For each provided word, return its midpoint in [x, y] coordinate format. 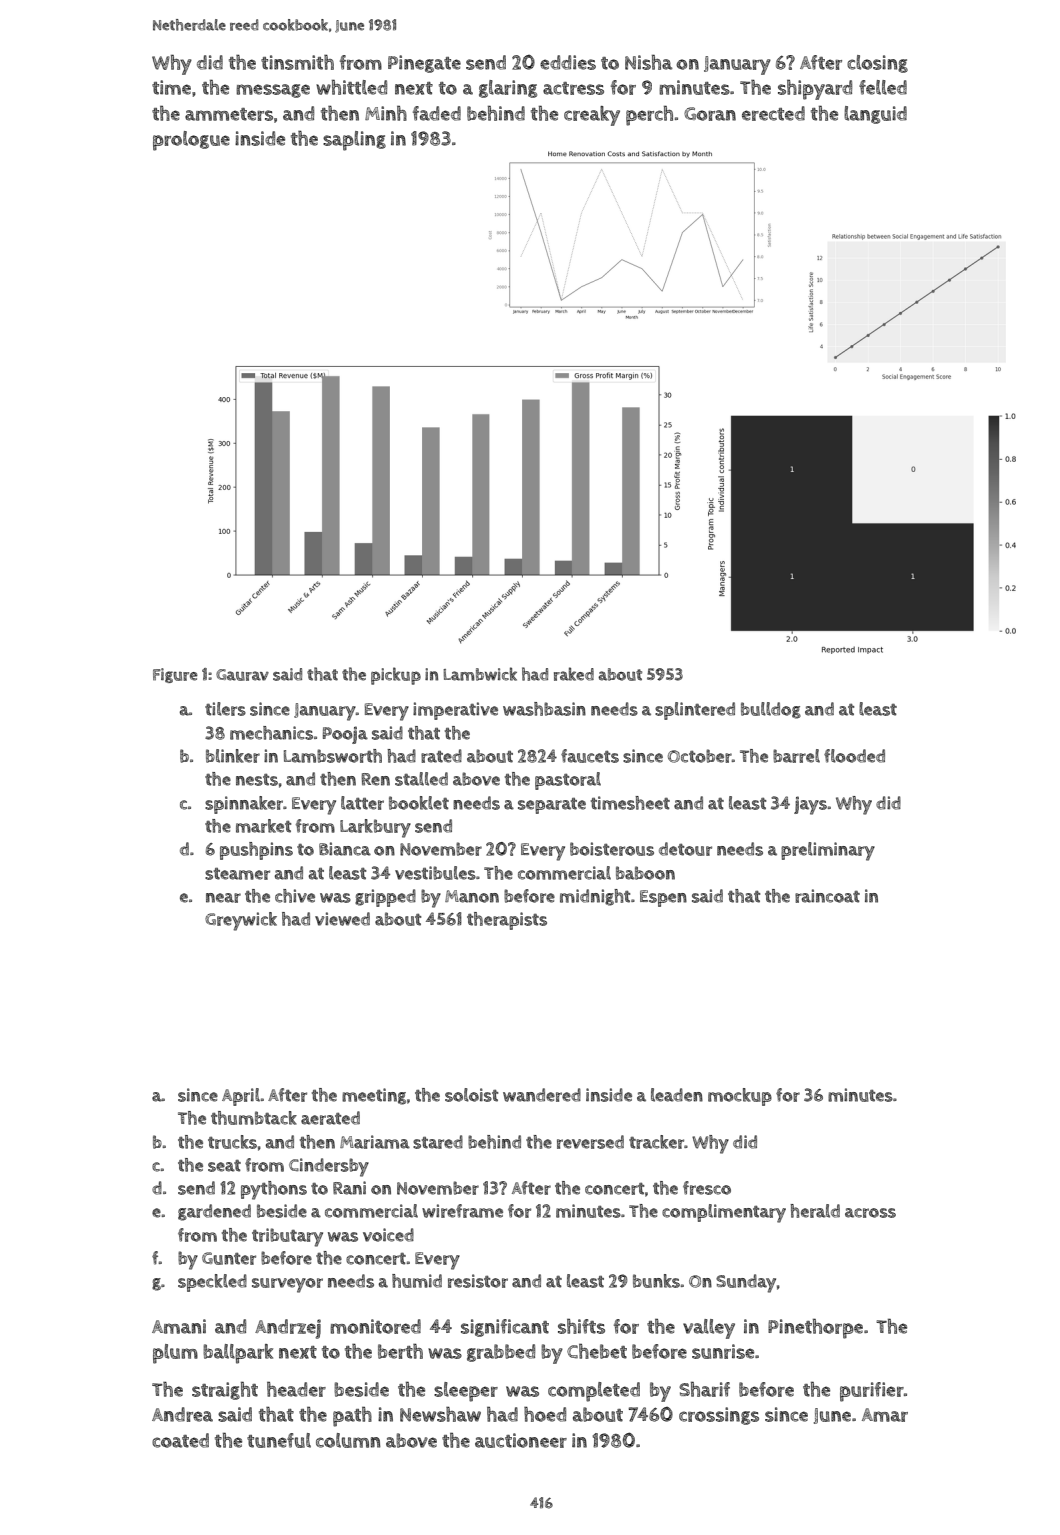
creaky [592, 116]
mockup [740, 1097]
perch [649, 116]
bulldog [771, 710]
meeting [374, 1096]
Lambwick [480, 674]
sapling [354, 141]
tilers [225, 709]
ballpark [238, 1354]
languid [875, 115]
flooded [854, 756]
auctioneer [521, 1440]
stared [438, 1142]
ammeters [229, 114]
